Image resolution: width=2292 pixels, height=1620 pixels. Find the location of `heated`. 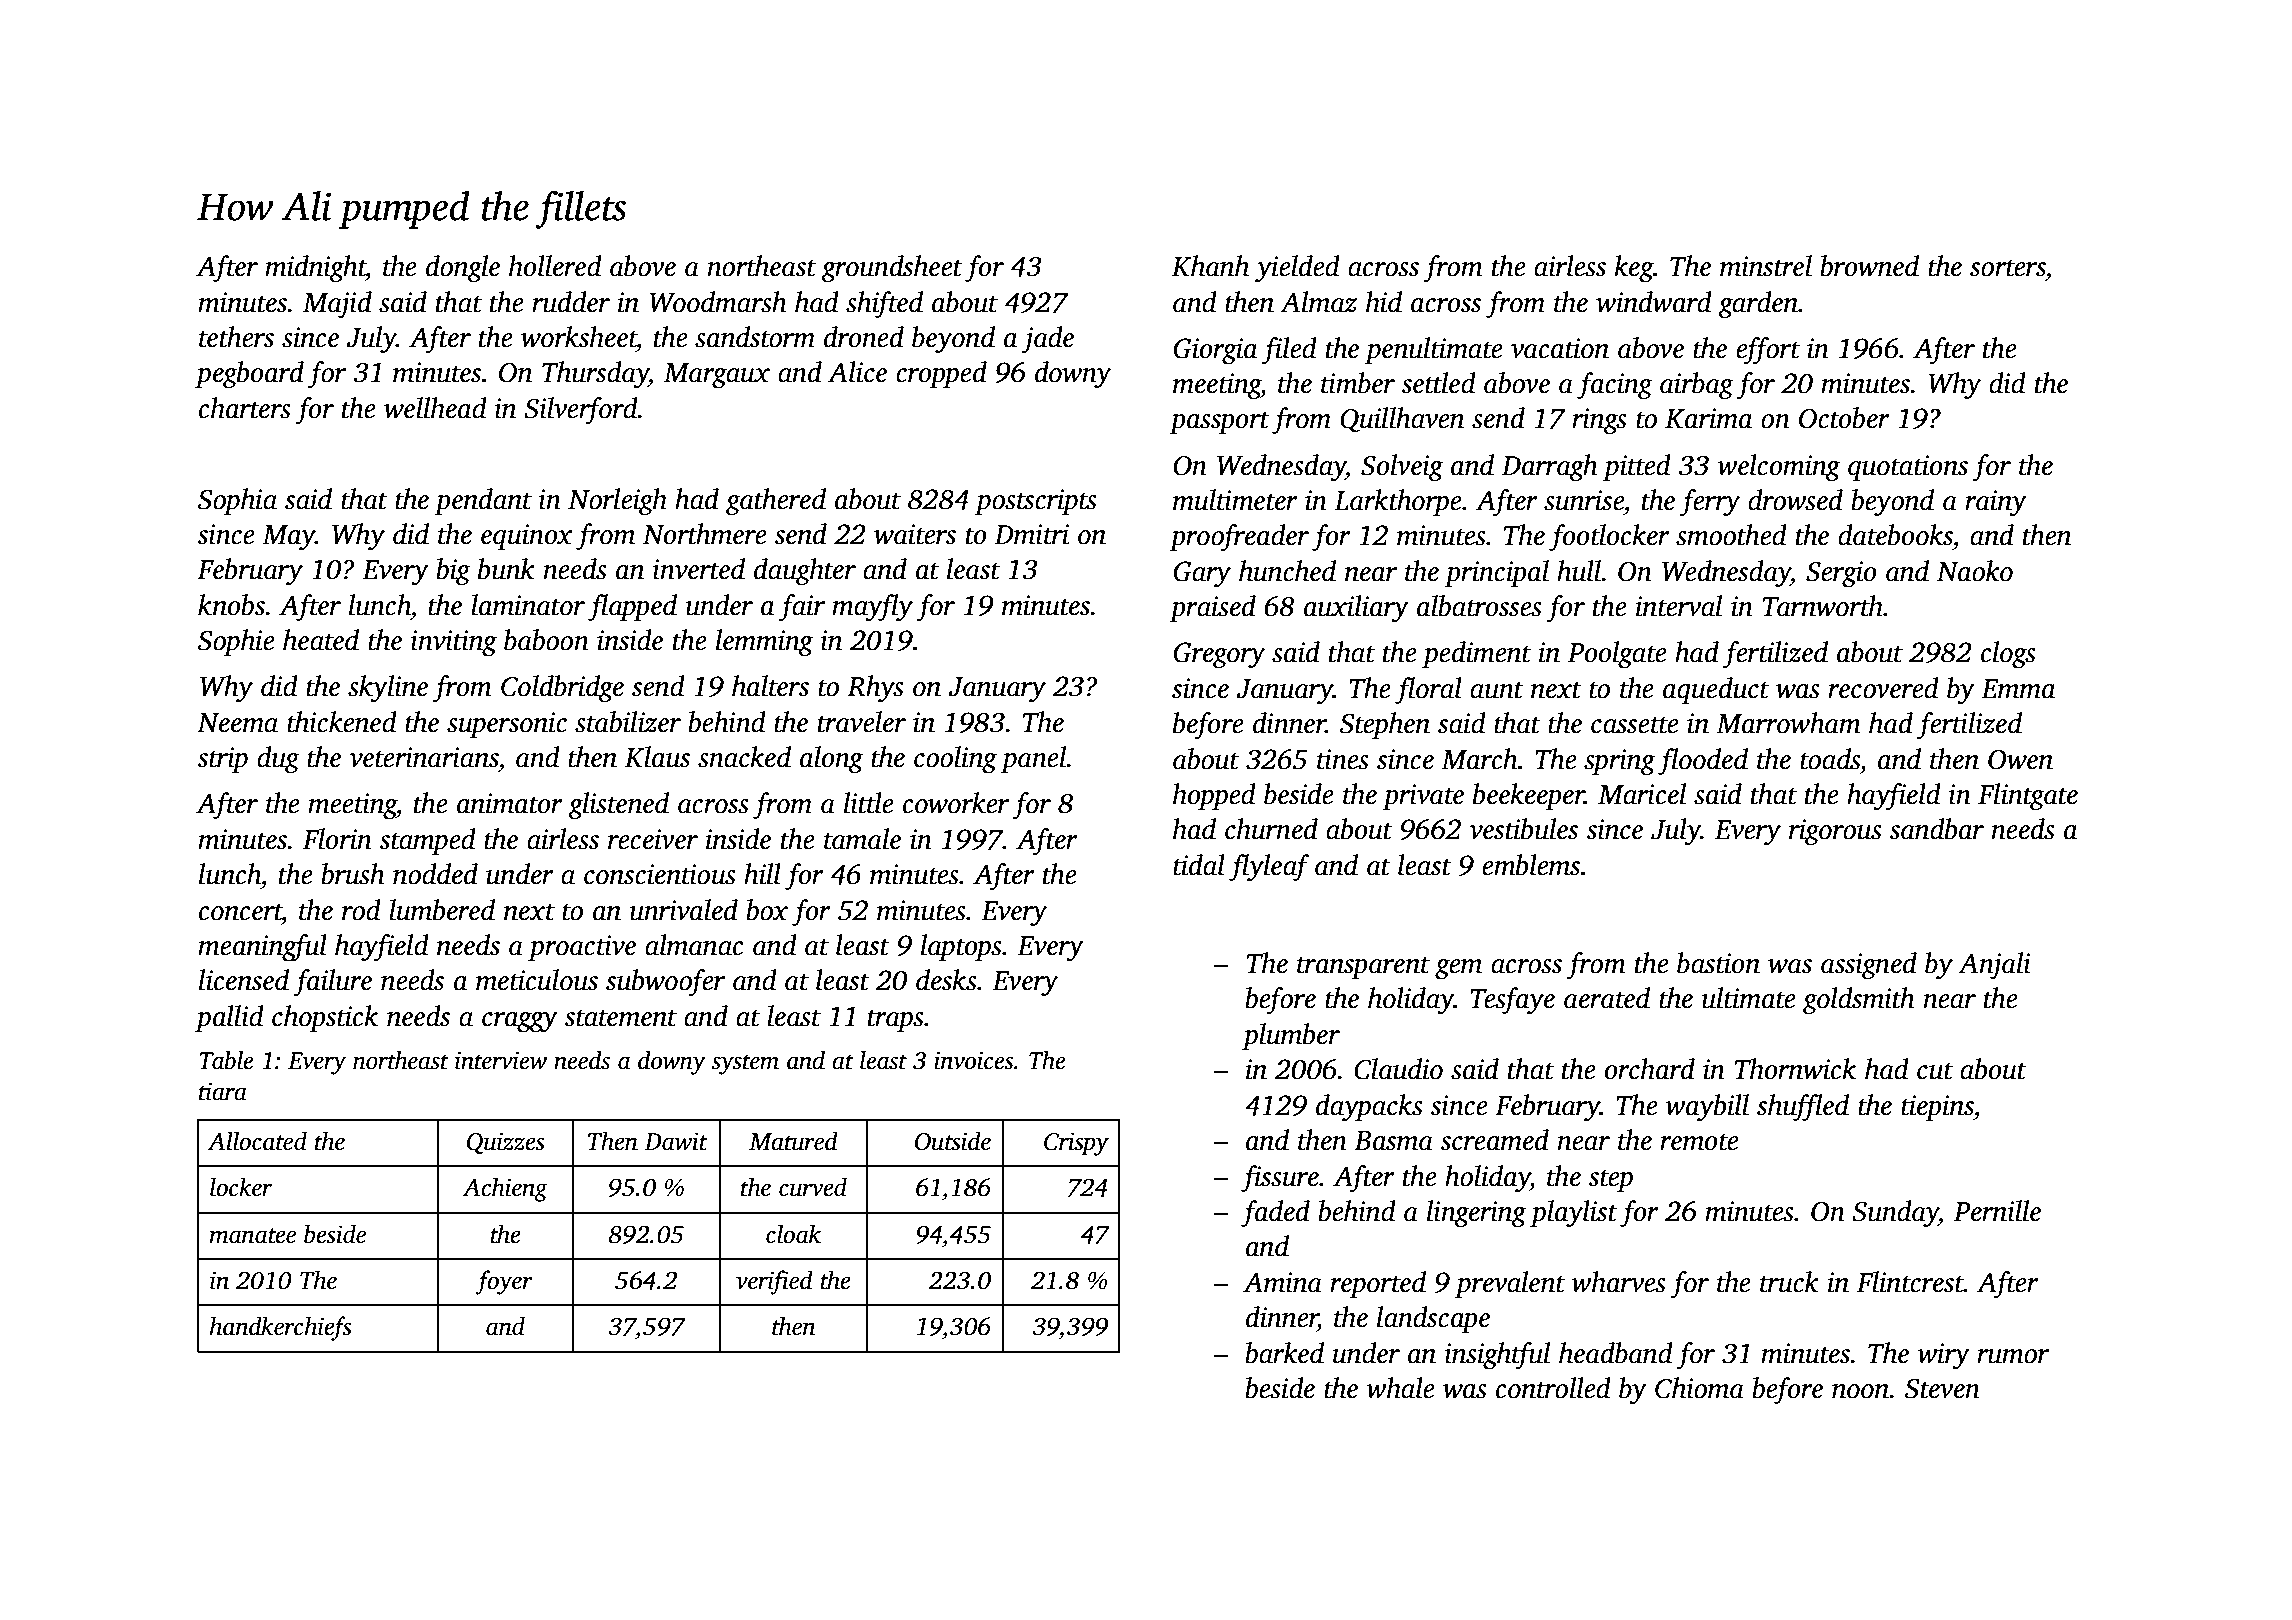

heated is located at coordinates (321, 640).
